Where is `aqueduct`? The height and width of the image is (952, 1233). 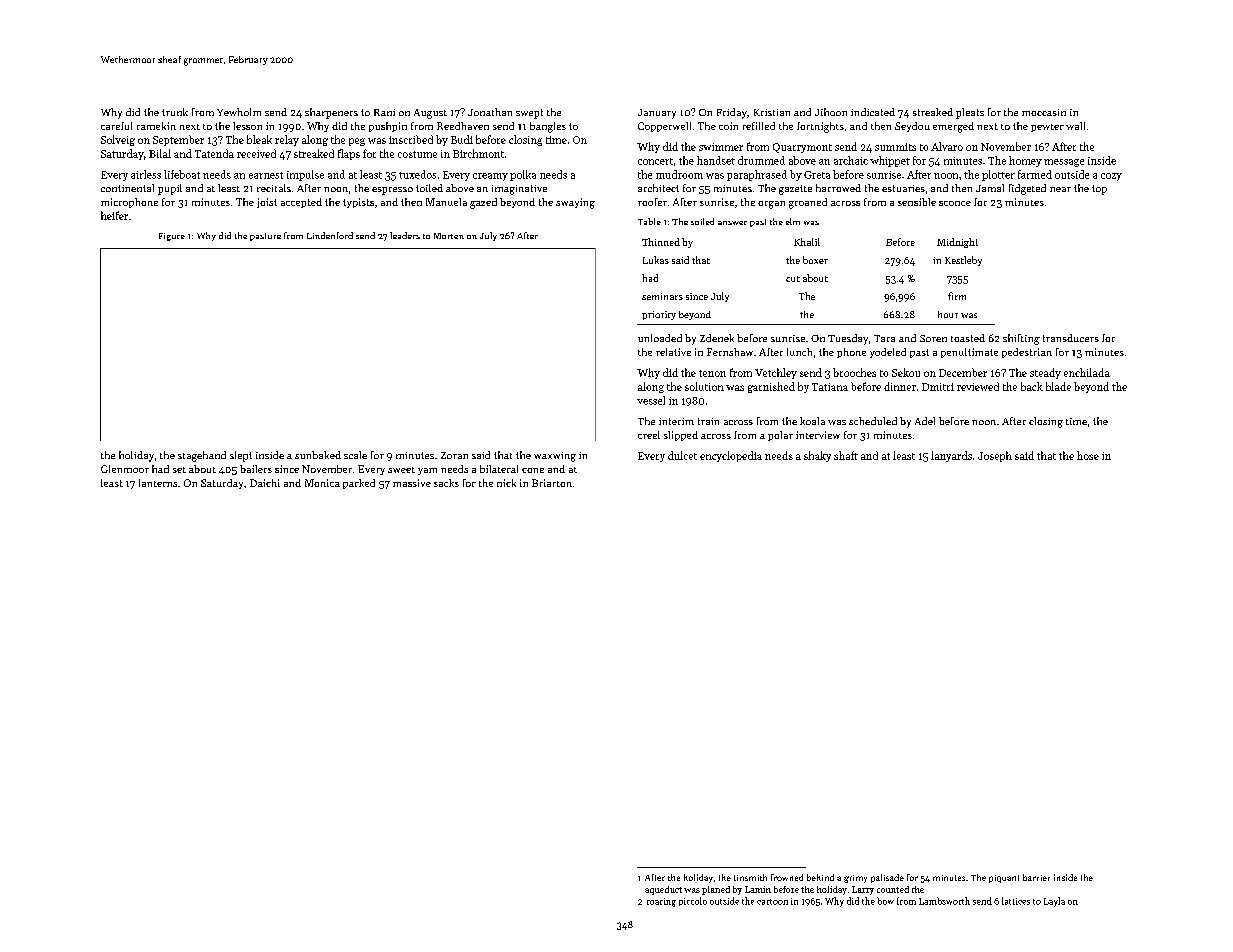
aqueduct is located at coordinates (663, 890).
